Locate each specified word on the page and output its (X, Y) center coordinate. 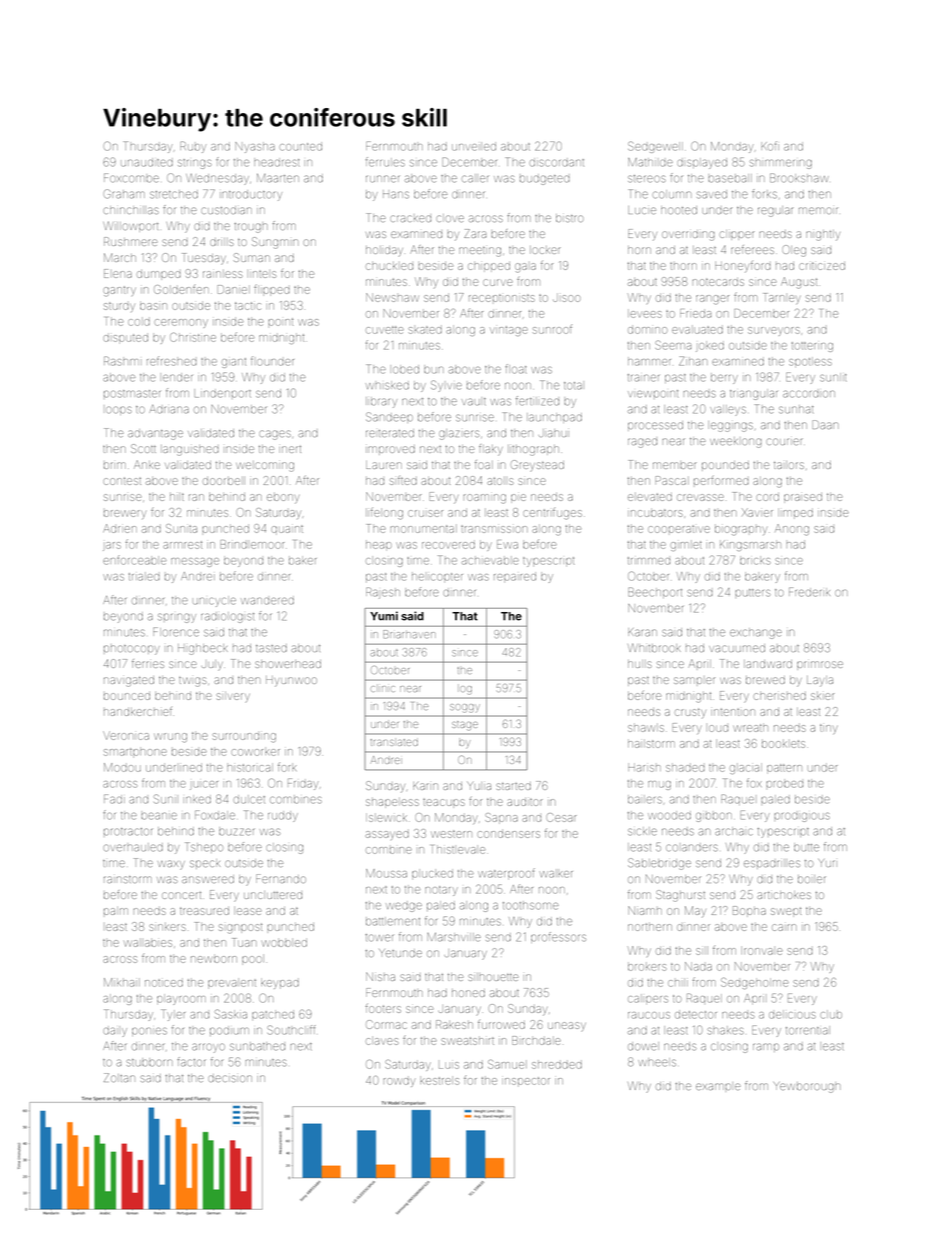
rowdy (399, 1082)
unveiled (474, 146)
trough (251, 228)
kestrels (439, 1081)
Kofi (770, 146)
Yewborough (807, 1087)
